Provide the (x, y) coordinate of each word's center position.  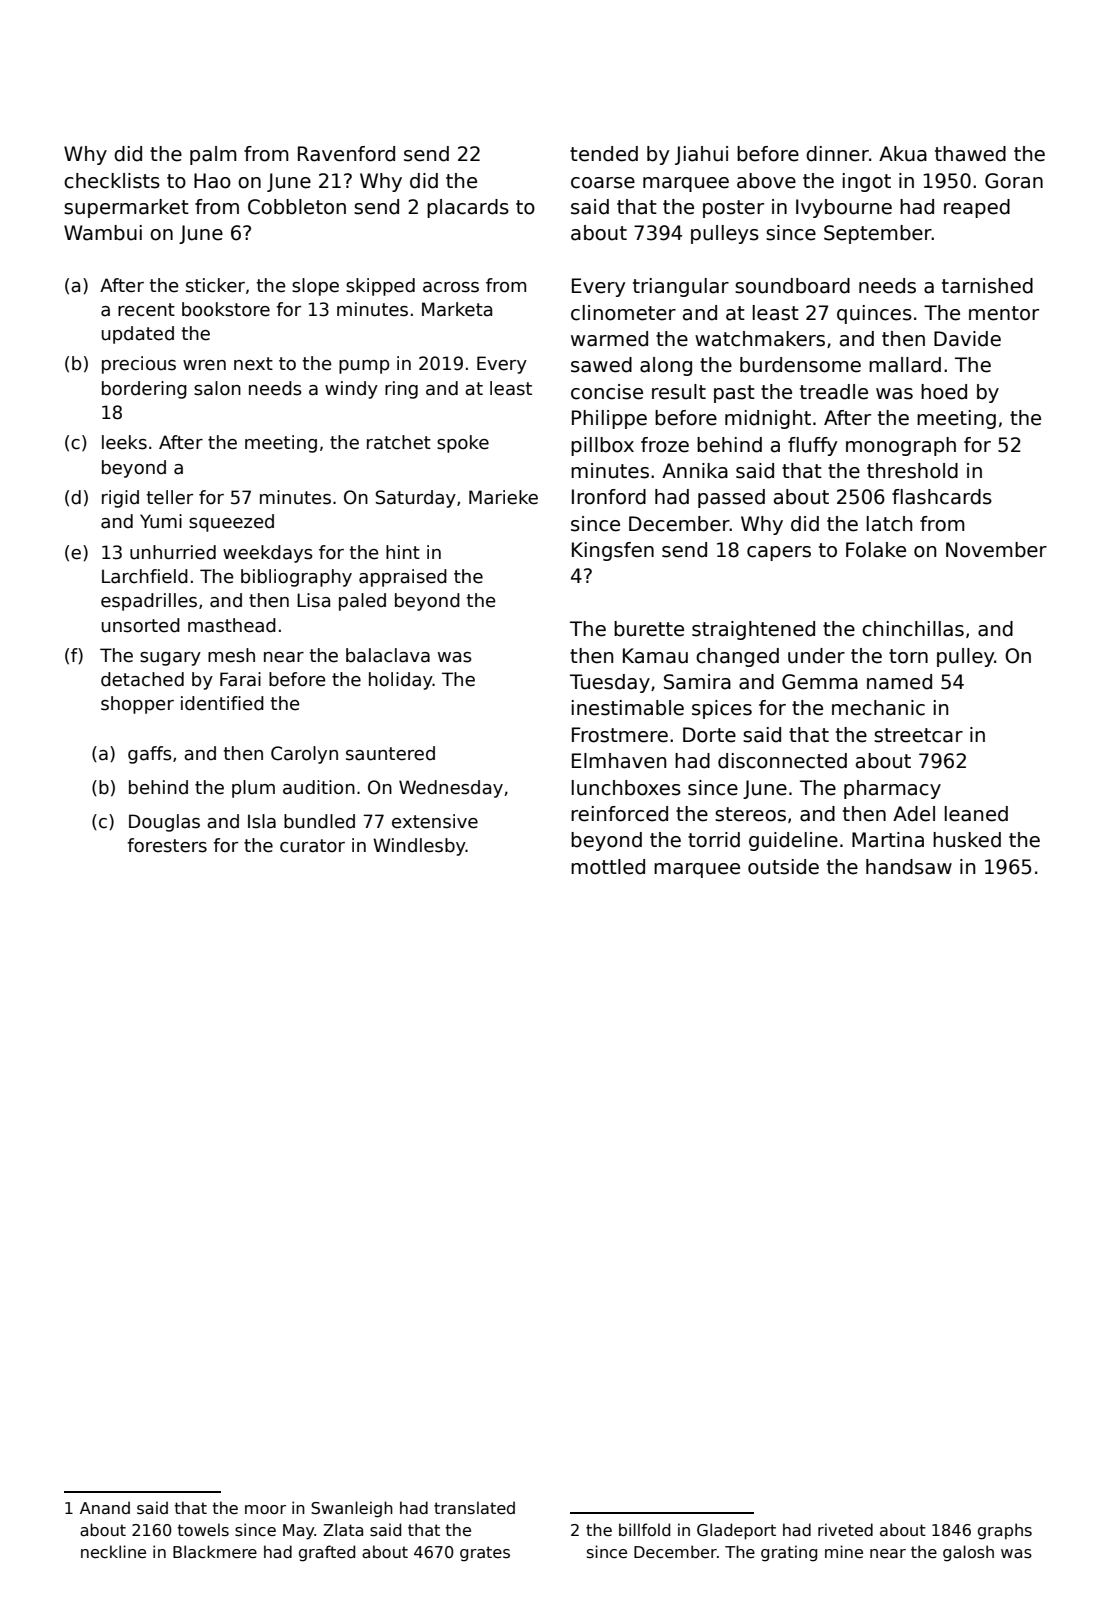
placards (468, 208)
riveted (845, 1529)
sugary (170, 659)
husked (967, 840)
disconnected (782, 761)
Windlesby (419, 847)
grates (485, 1554)
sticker (215, 285)
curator (312, 846)
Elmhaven (619, 761)
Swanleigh (352, 1509)
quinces (874, 314)
